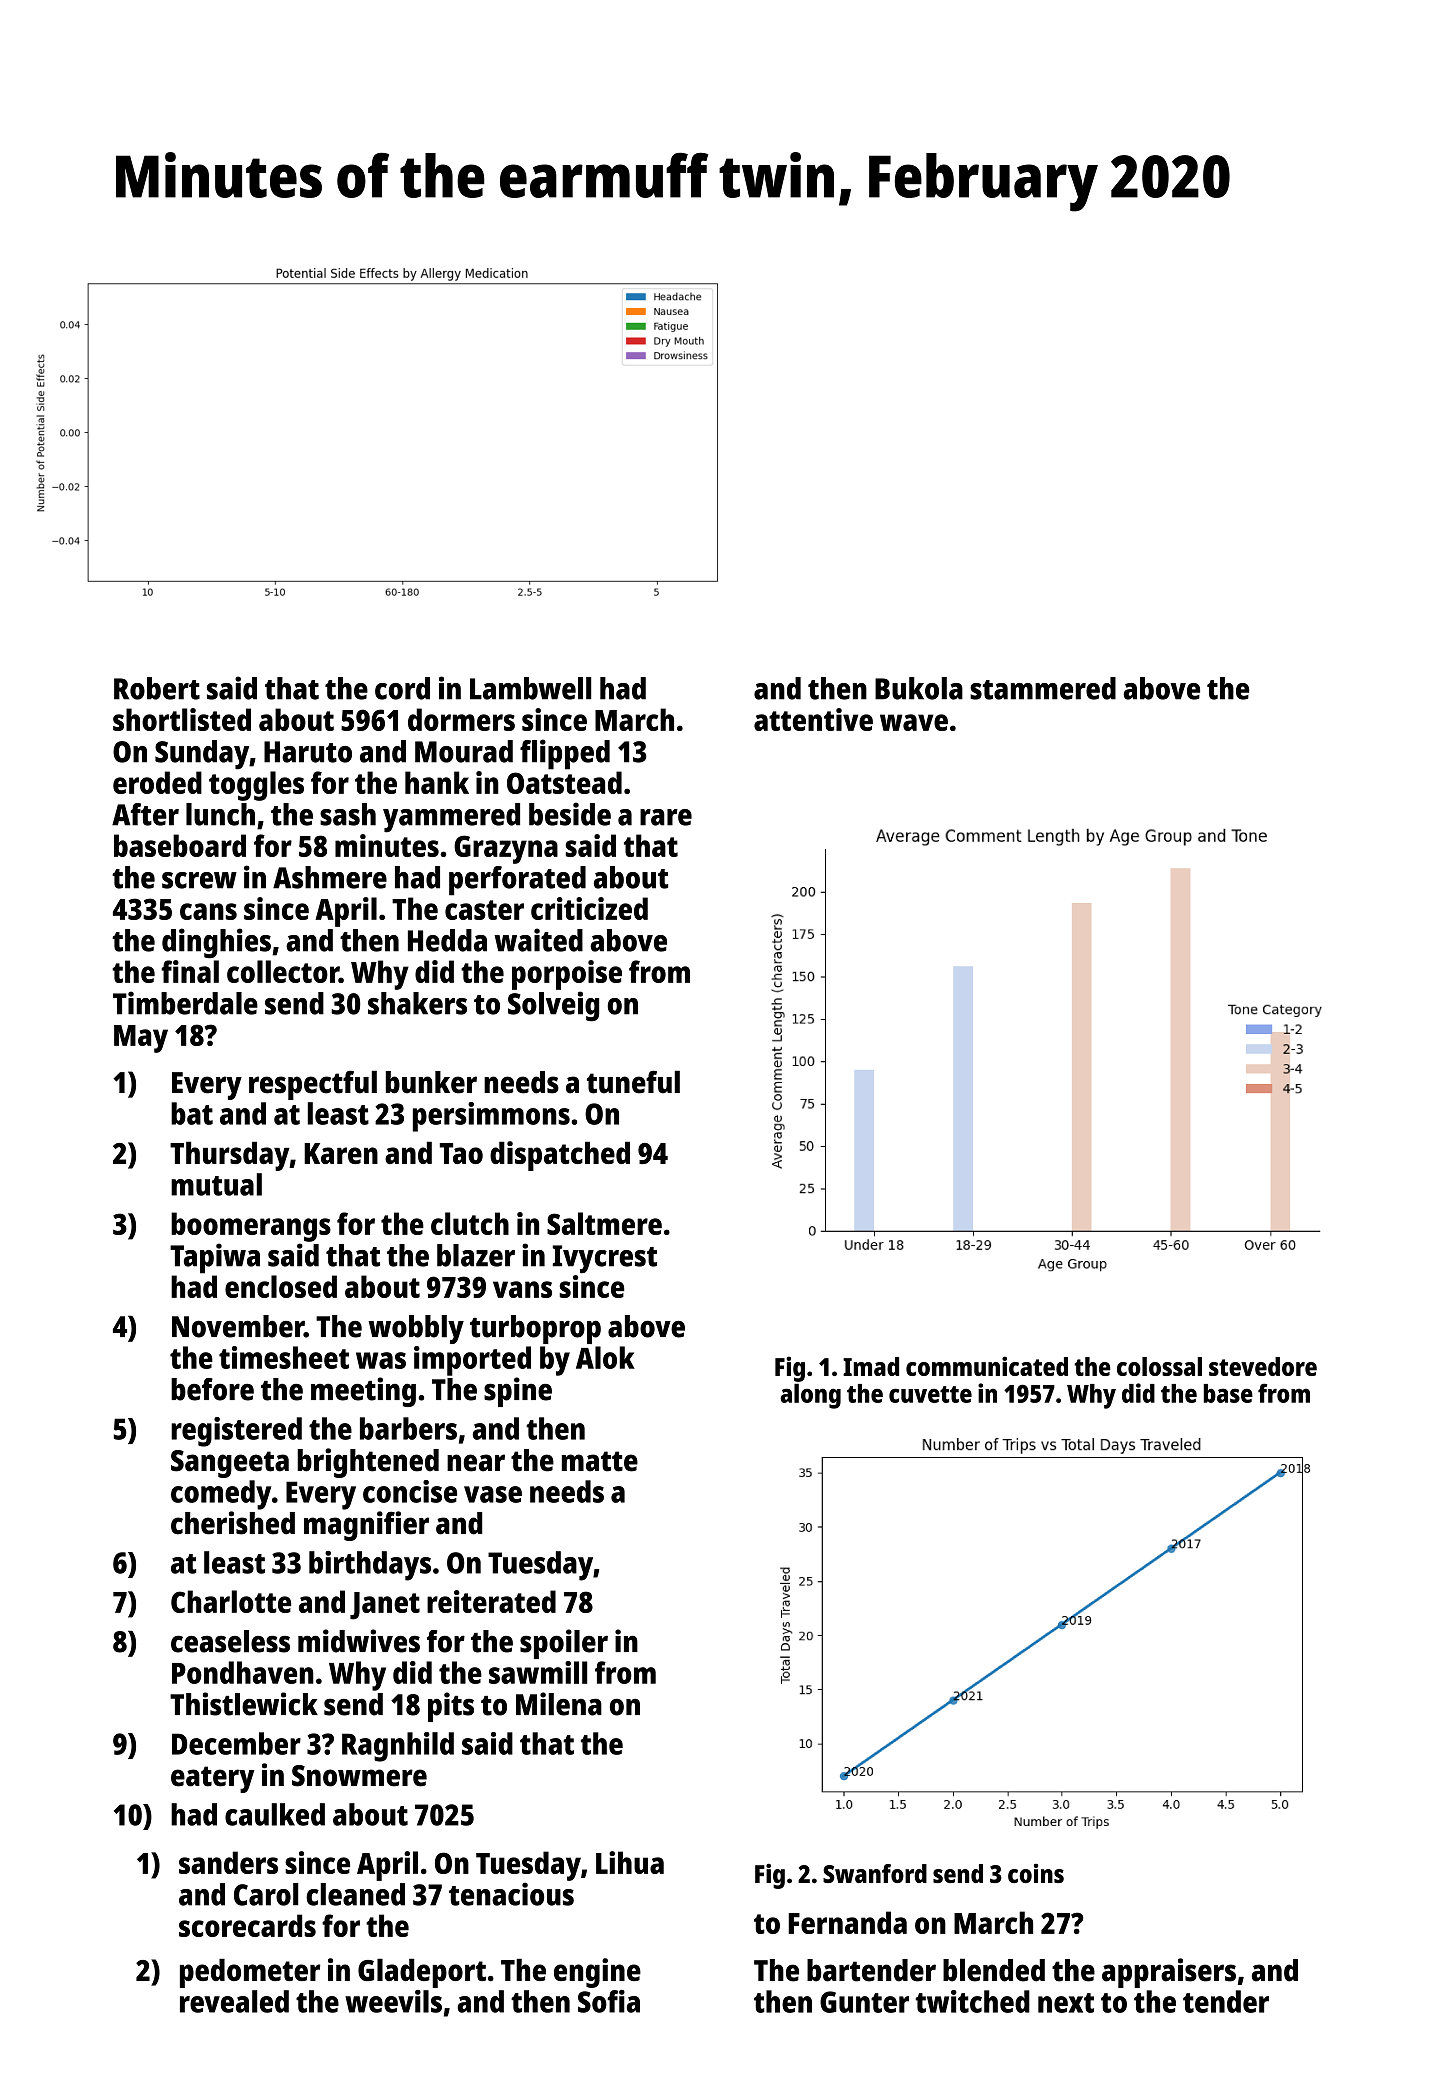 The height and width of the screenshot is (2100, 1450). What do you see at coordinates (1263, 1366) in the screenshot?
I see `stevedore` at bounding box center [1263, 1366].
